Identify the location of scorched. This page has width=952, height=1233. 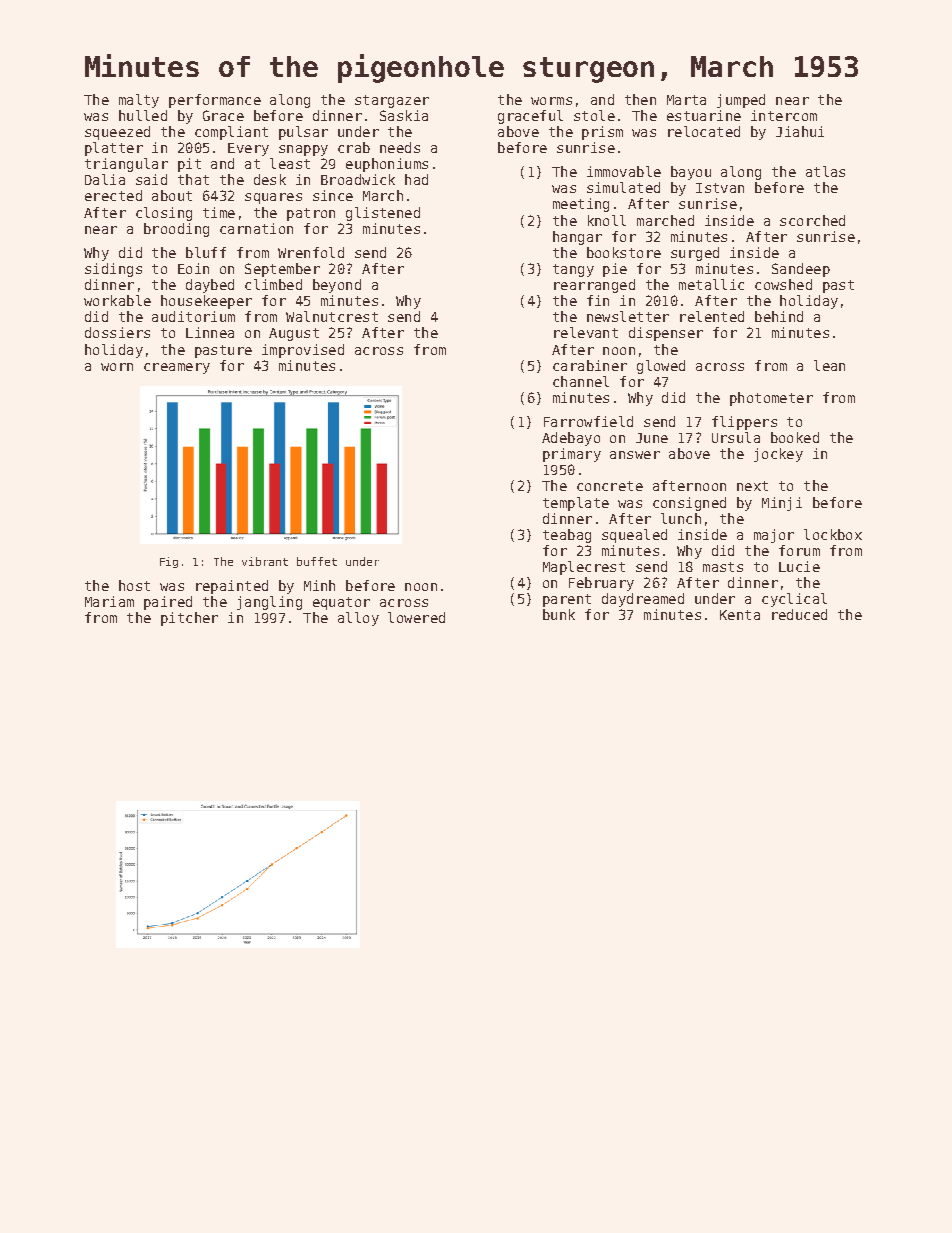
(812, 220).
